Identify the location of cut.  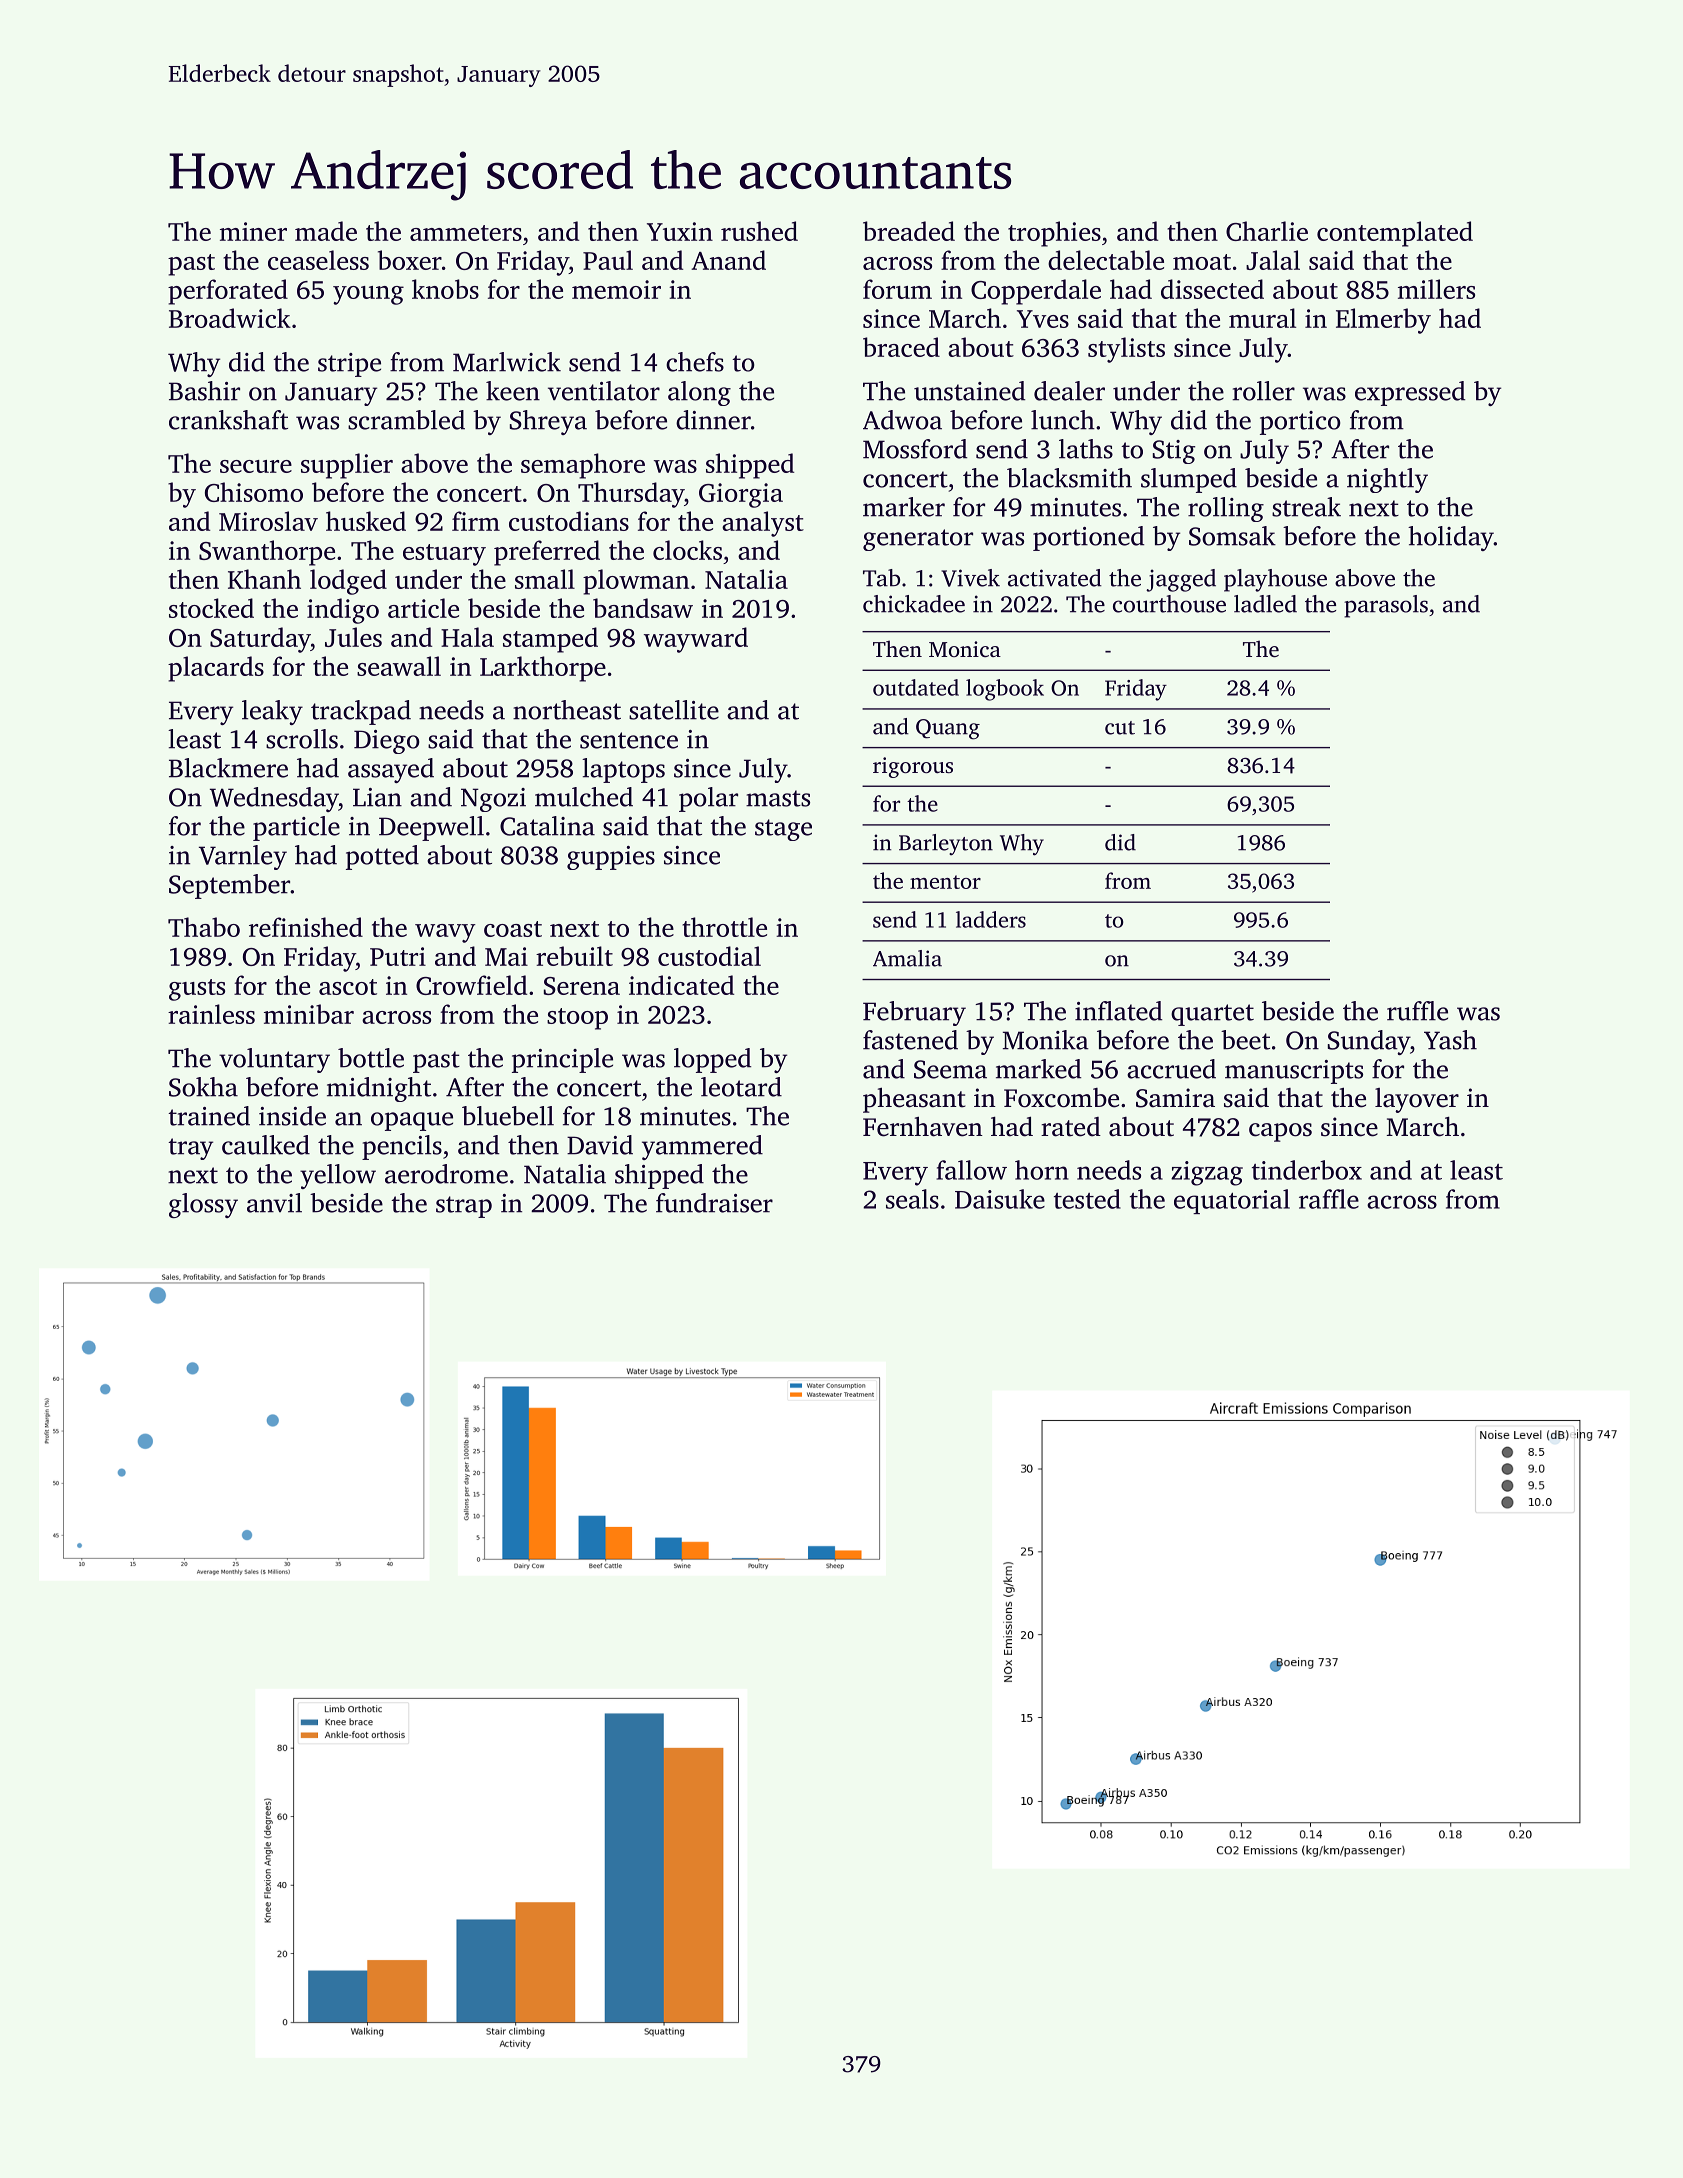
(1120, 728).
